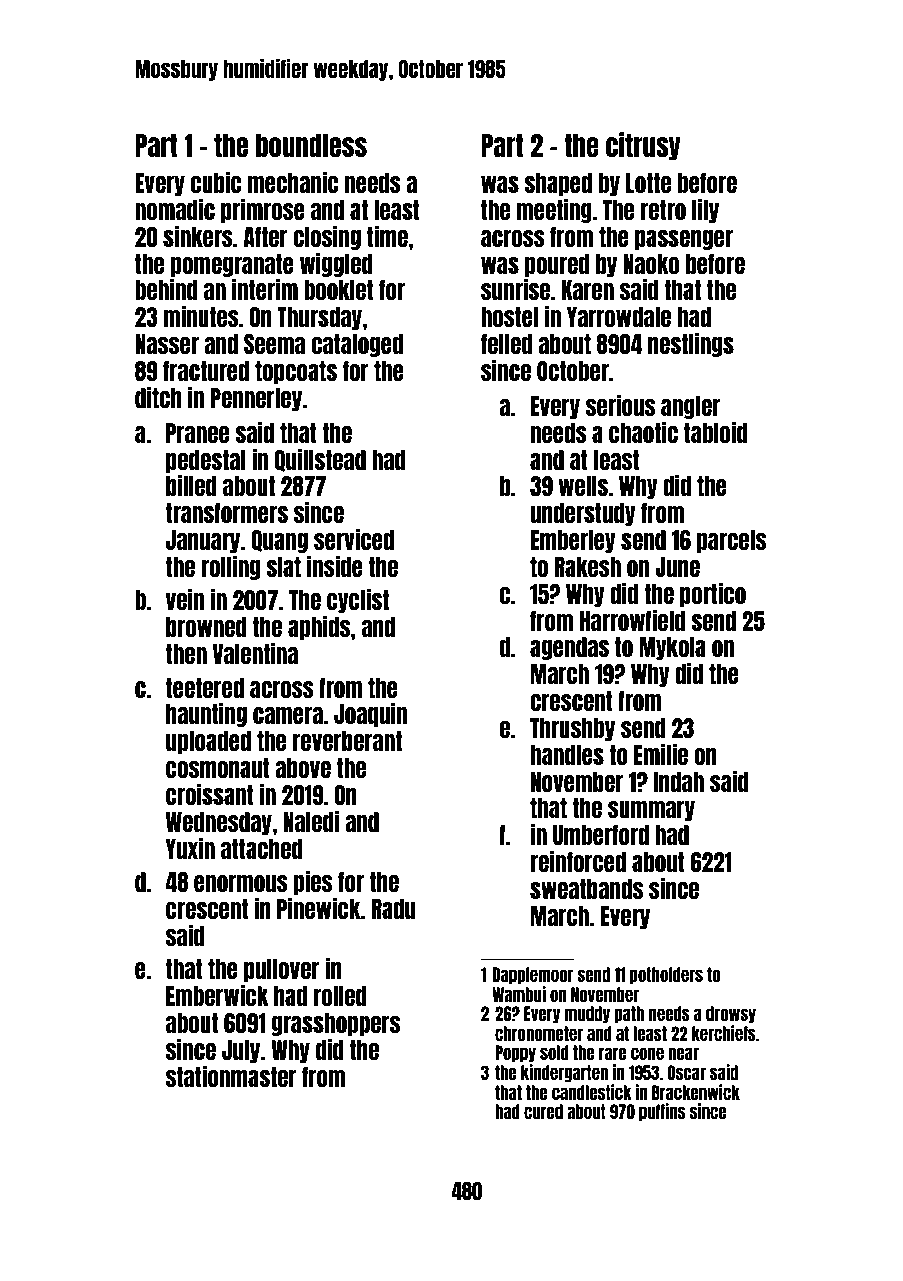 This document has width=903, height=1281. I want to click on Umberford, so click(601, 835).
